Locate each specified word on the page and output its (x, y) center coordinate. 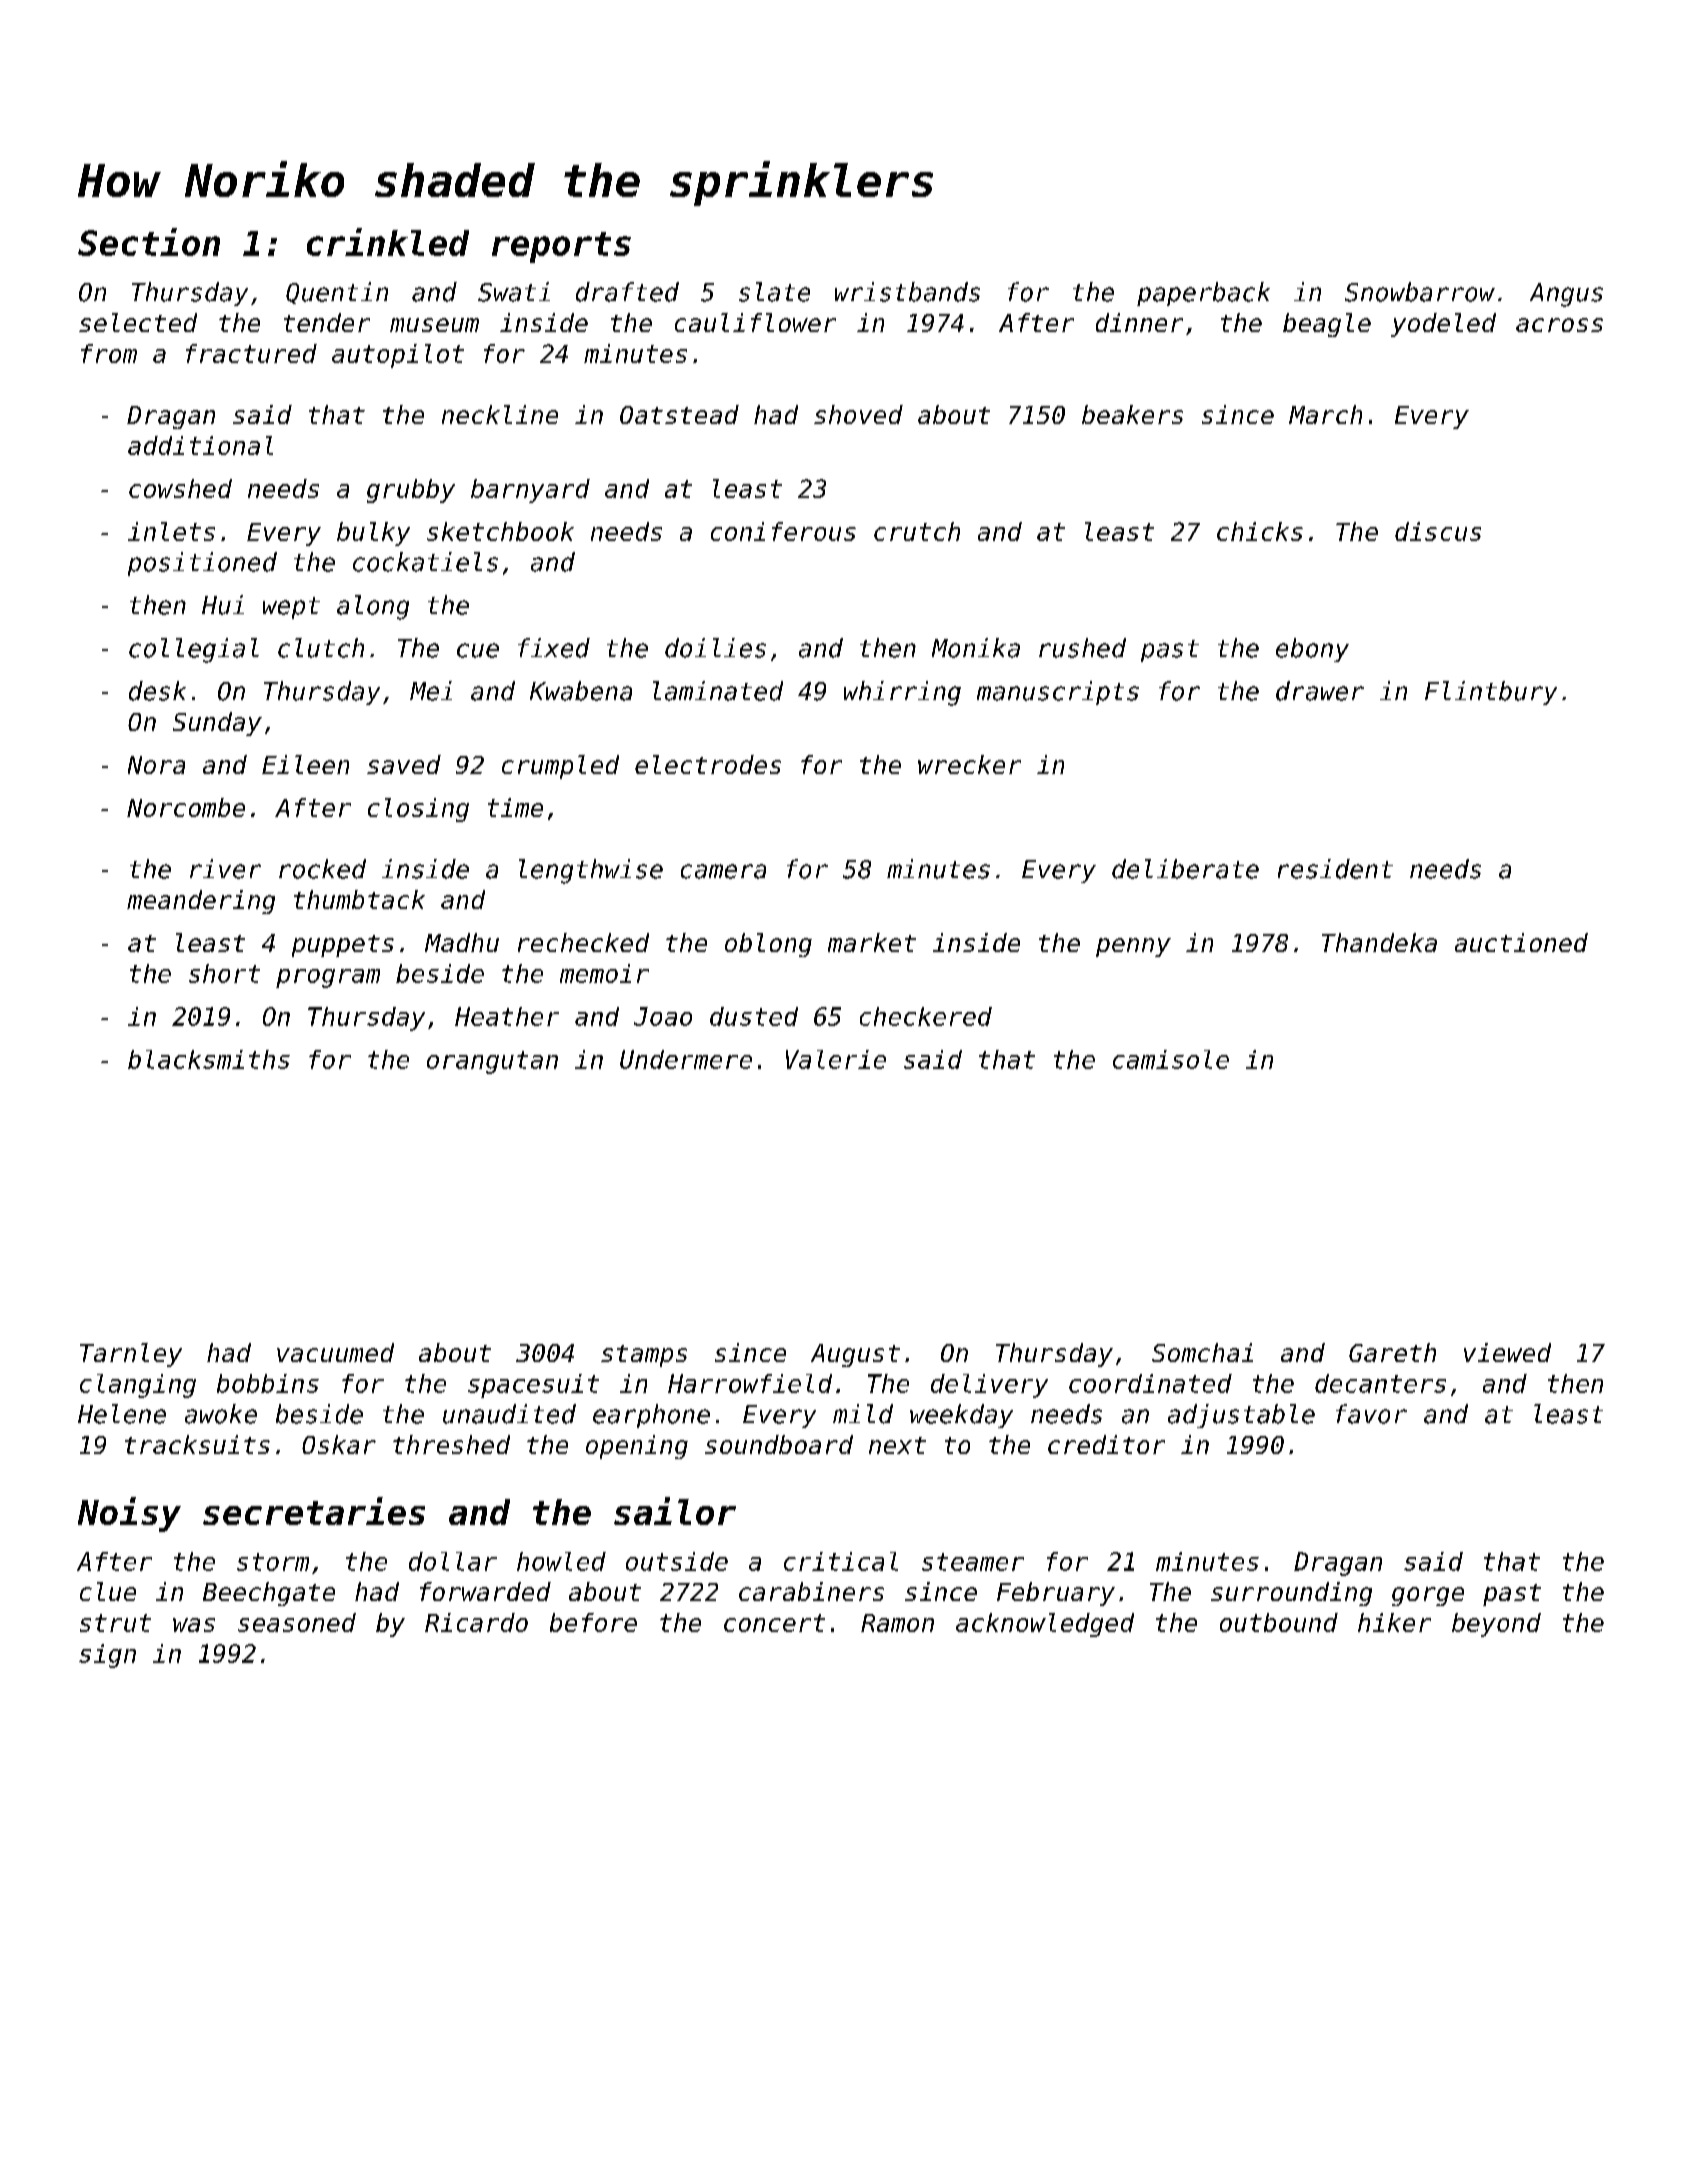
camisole (1171, 1059)
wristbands (907, 292)
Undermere (686, 1059)
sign (107, 1656)
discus (1438, 531)
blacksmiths (209, 1059)
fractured (251, 353)
